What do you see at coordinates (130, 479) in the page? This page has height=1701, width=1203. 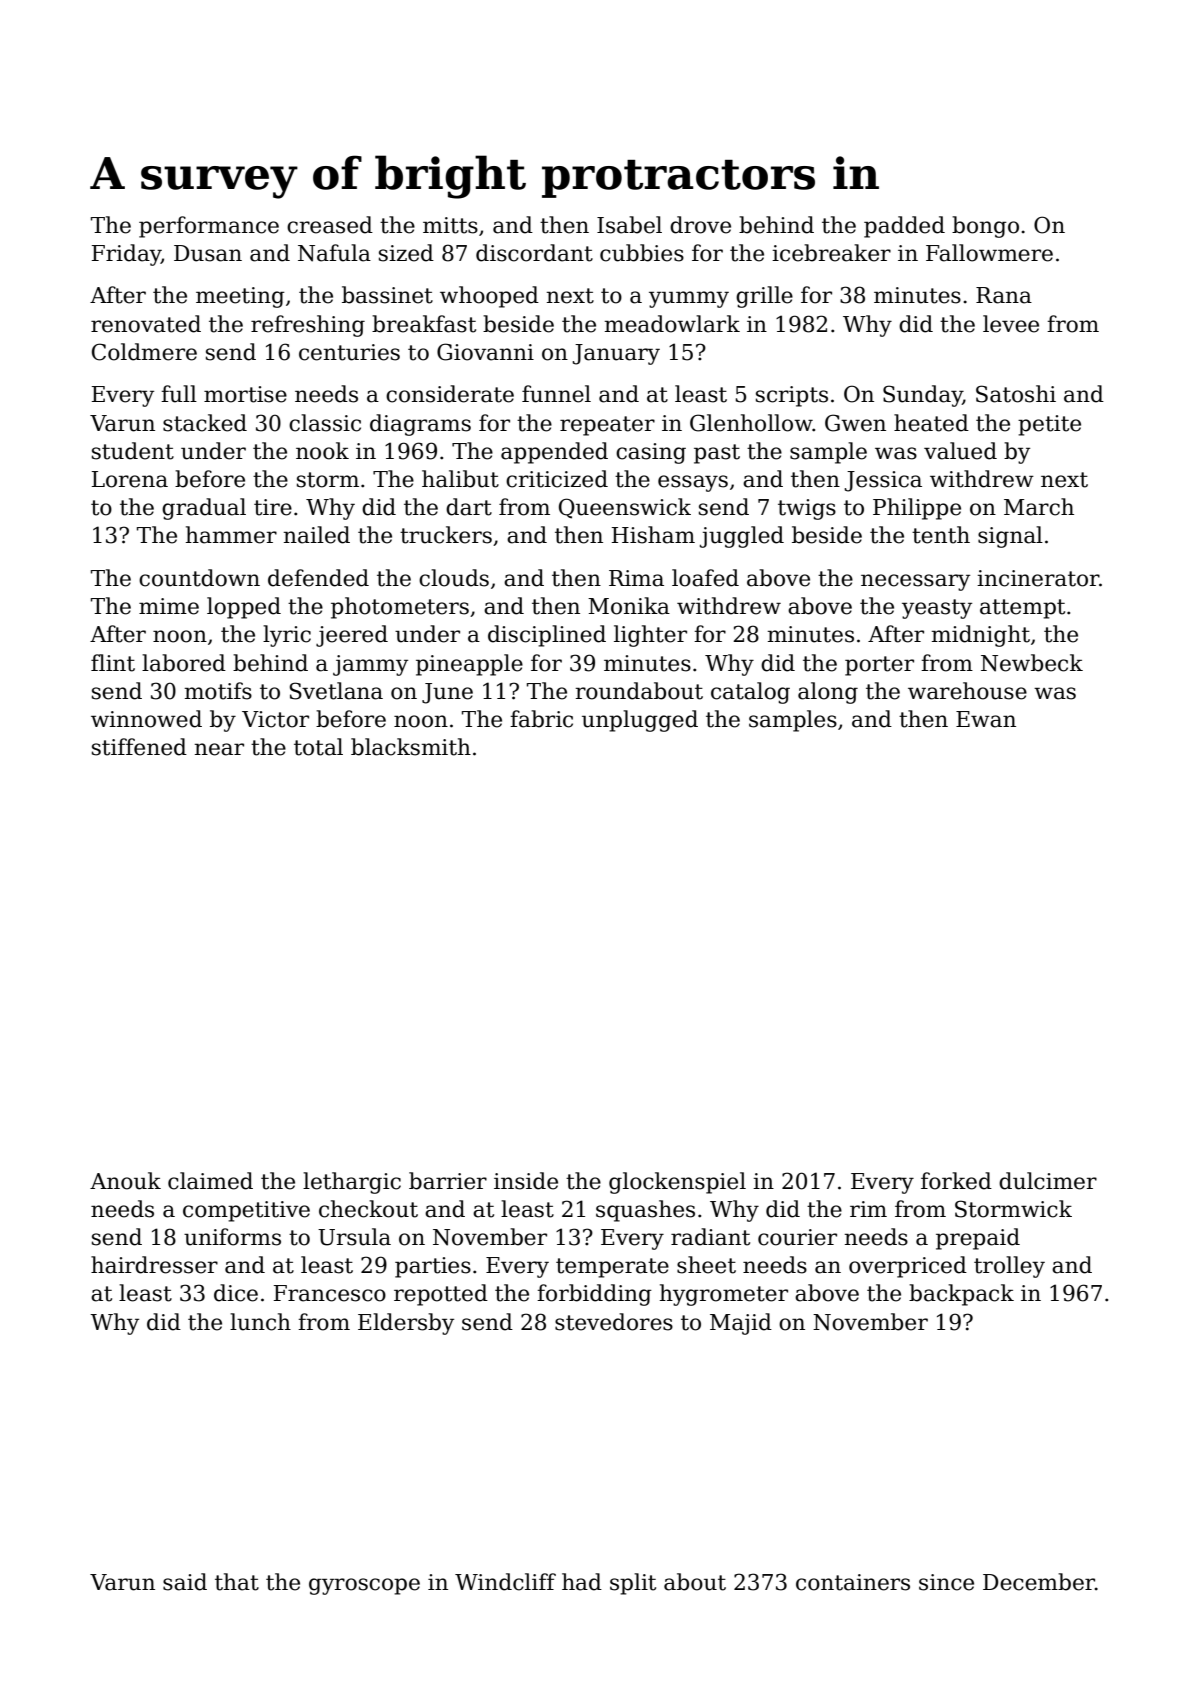 I see `Lorena` at bounding box center [130, 479].
